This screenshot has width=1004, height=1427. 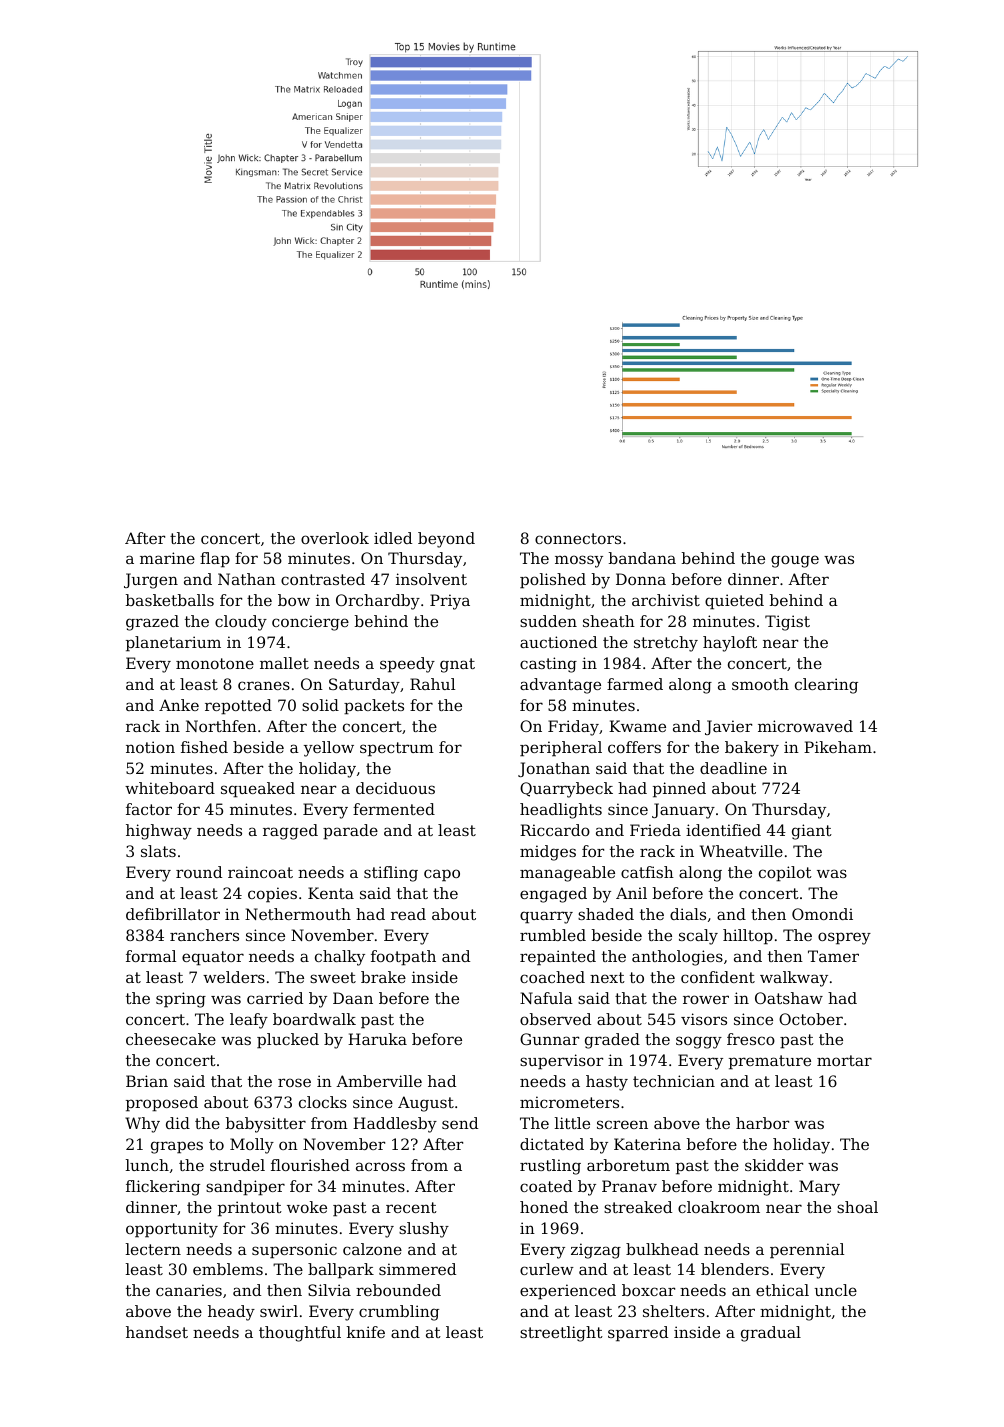 I want to click on quieted, so click(x=734, y=602).
